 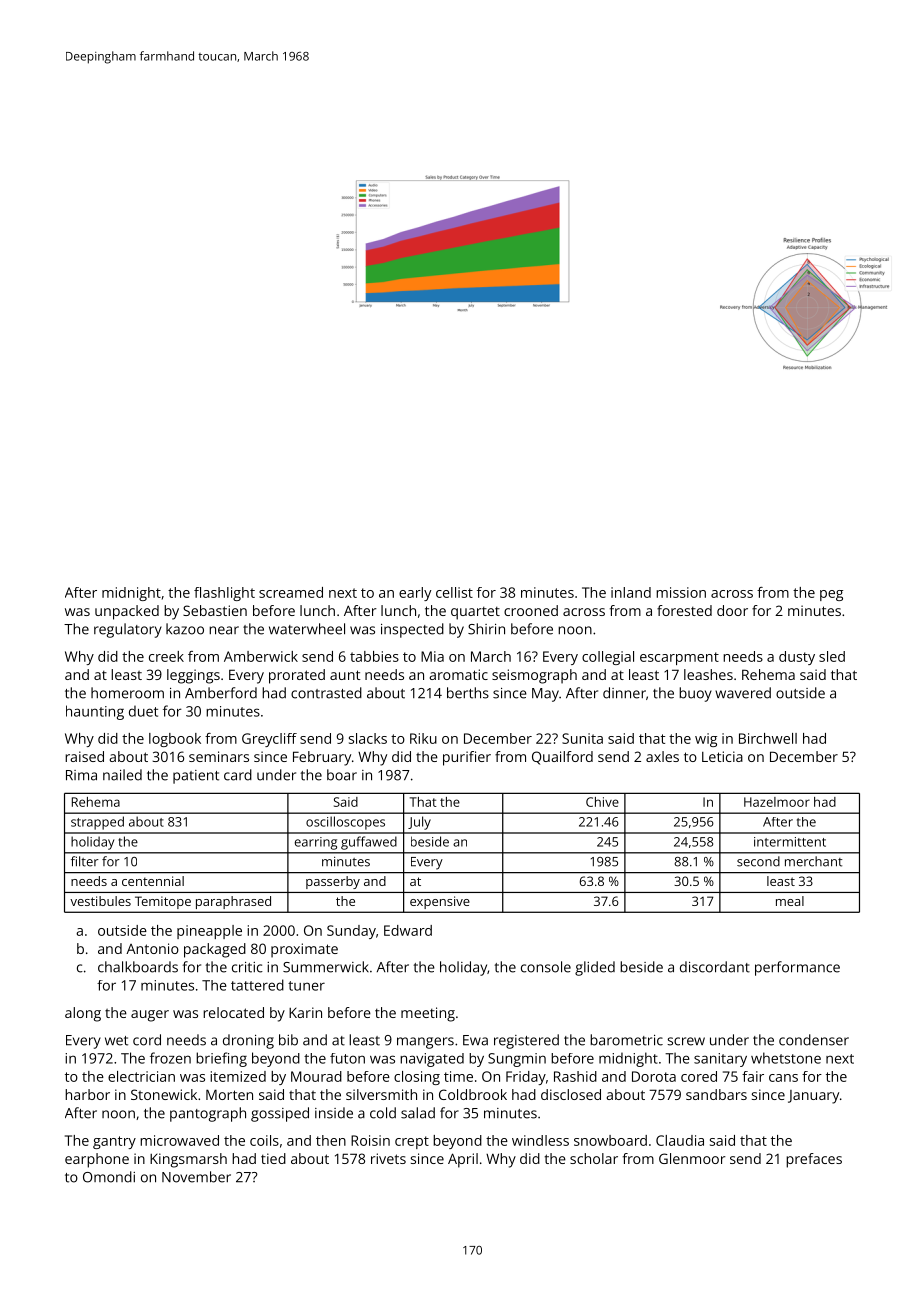 I want to click on tabbies, so click(x=374, y=656).
